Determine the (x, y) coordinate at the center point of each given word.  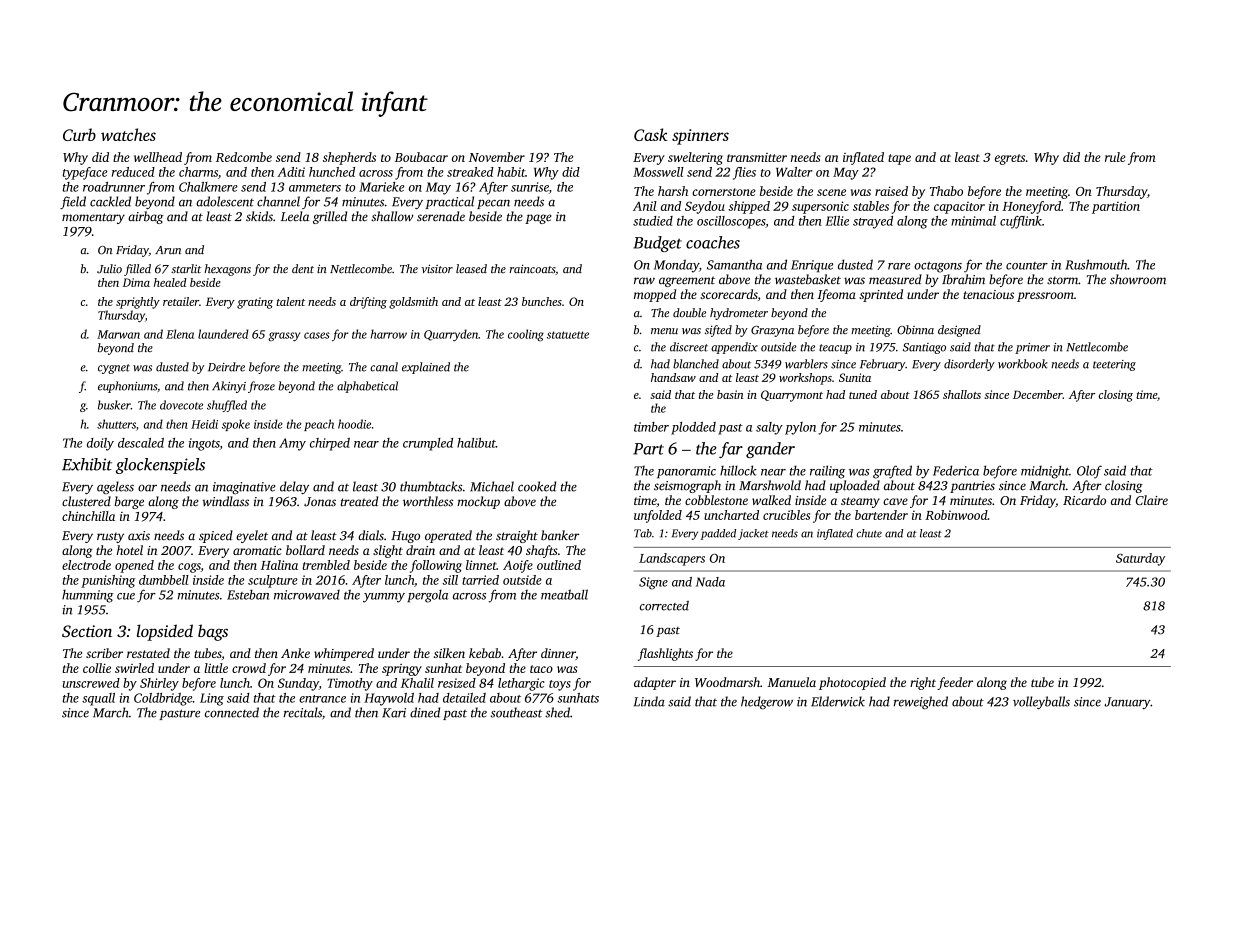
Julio (109, 269)
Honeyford (1031, 207)
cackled (110, 201)
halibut (476, 443)
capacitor (959, 208)
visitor (437, 268)
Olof (1089, 472)
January (1127, 703)
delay (294, 487)
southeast (516, 712)
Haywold (389, 699)
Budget (657, 244)
